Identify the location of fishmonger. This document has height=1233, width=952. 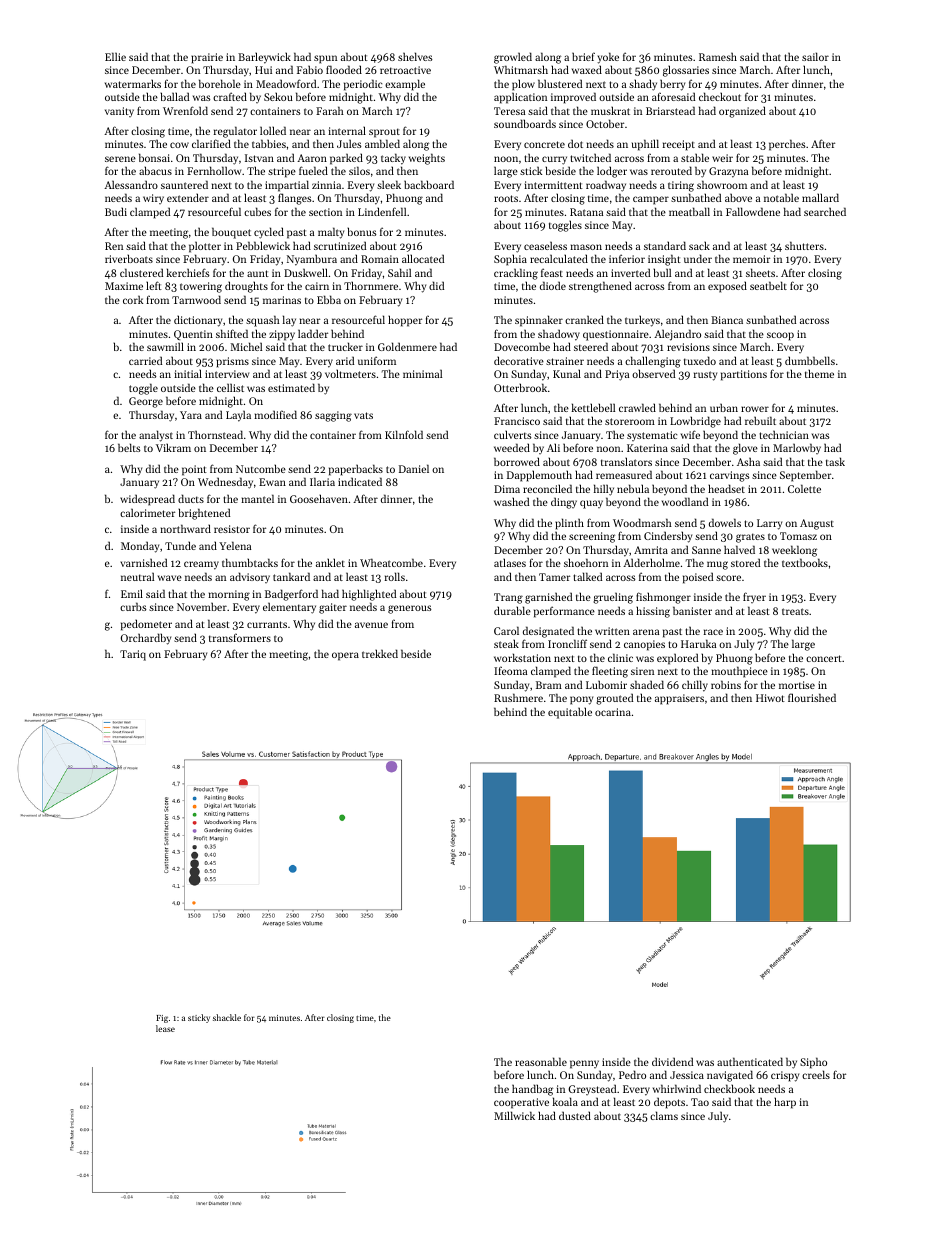
(663, 598).
